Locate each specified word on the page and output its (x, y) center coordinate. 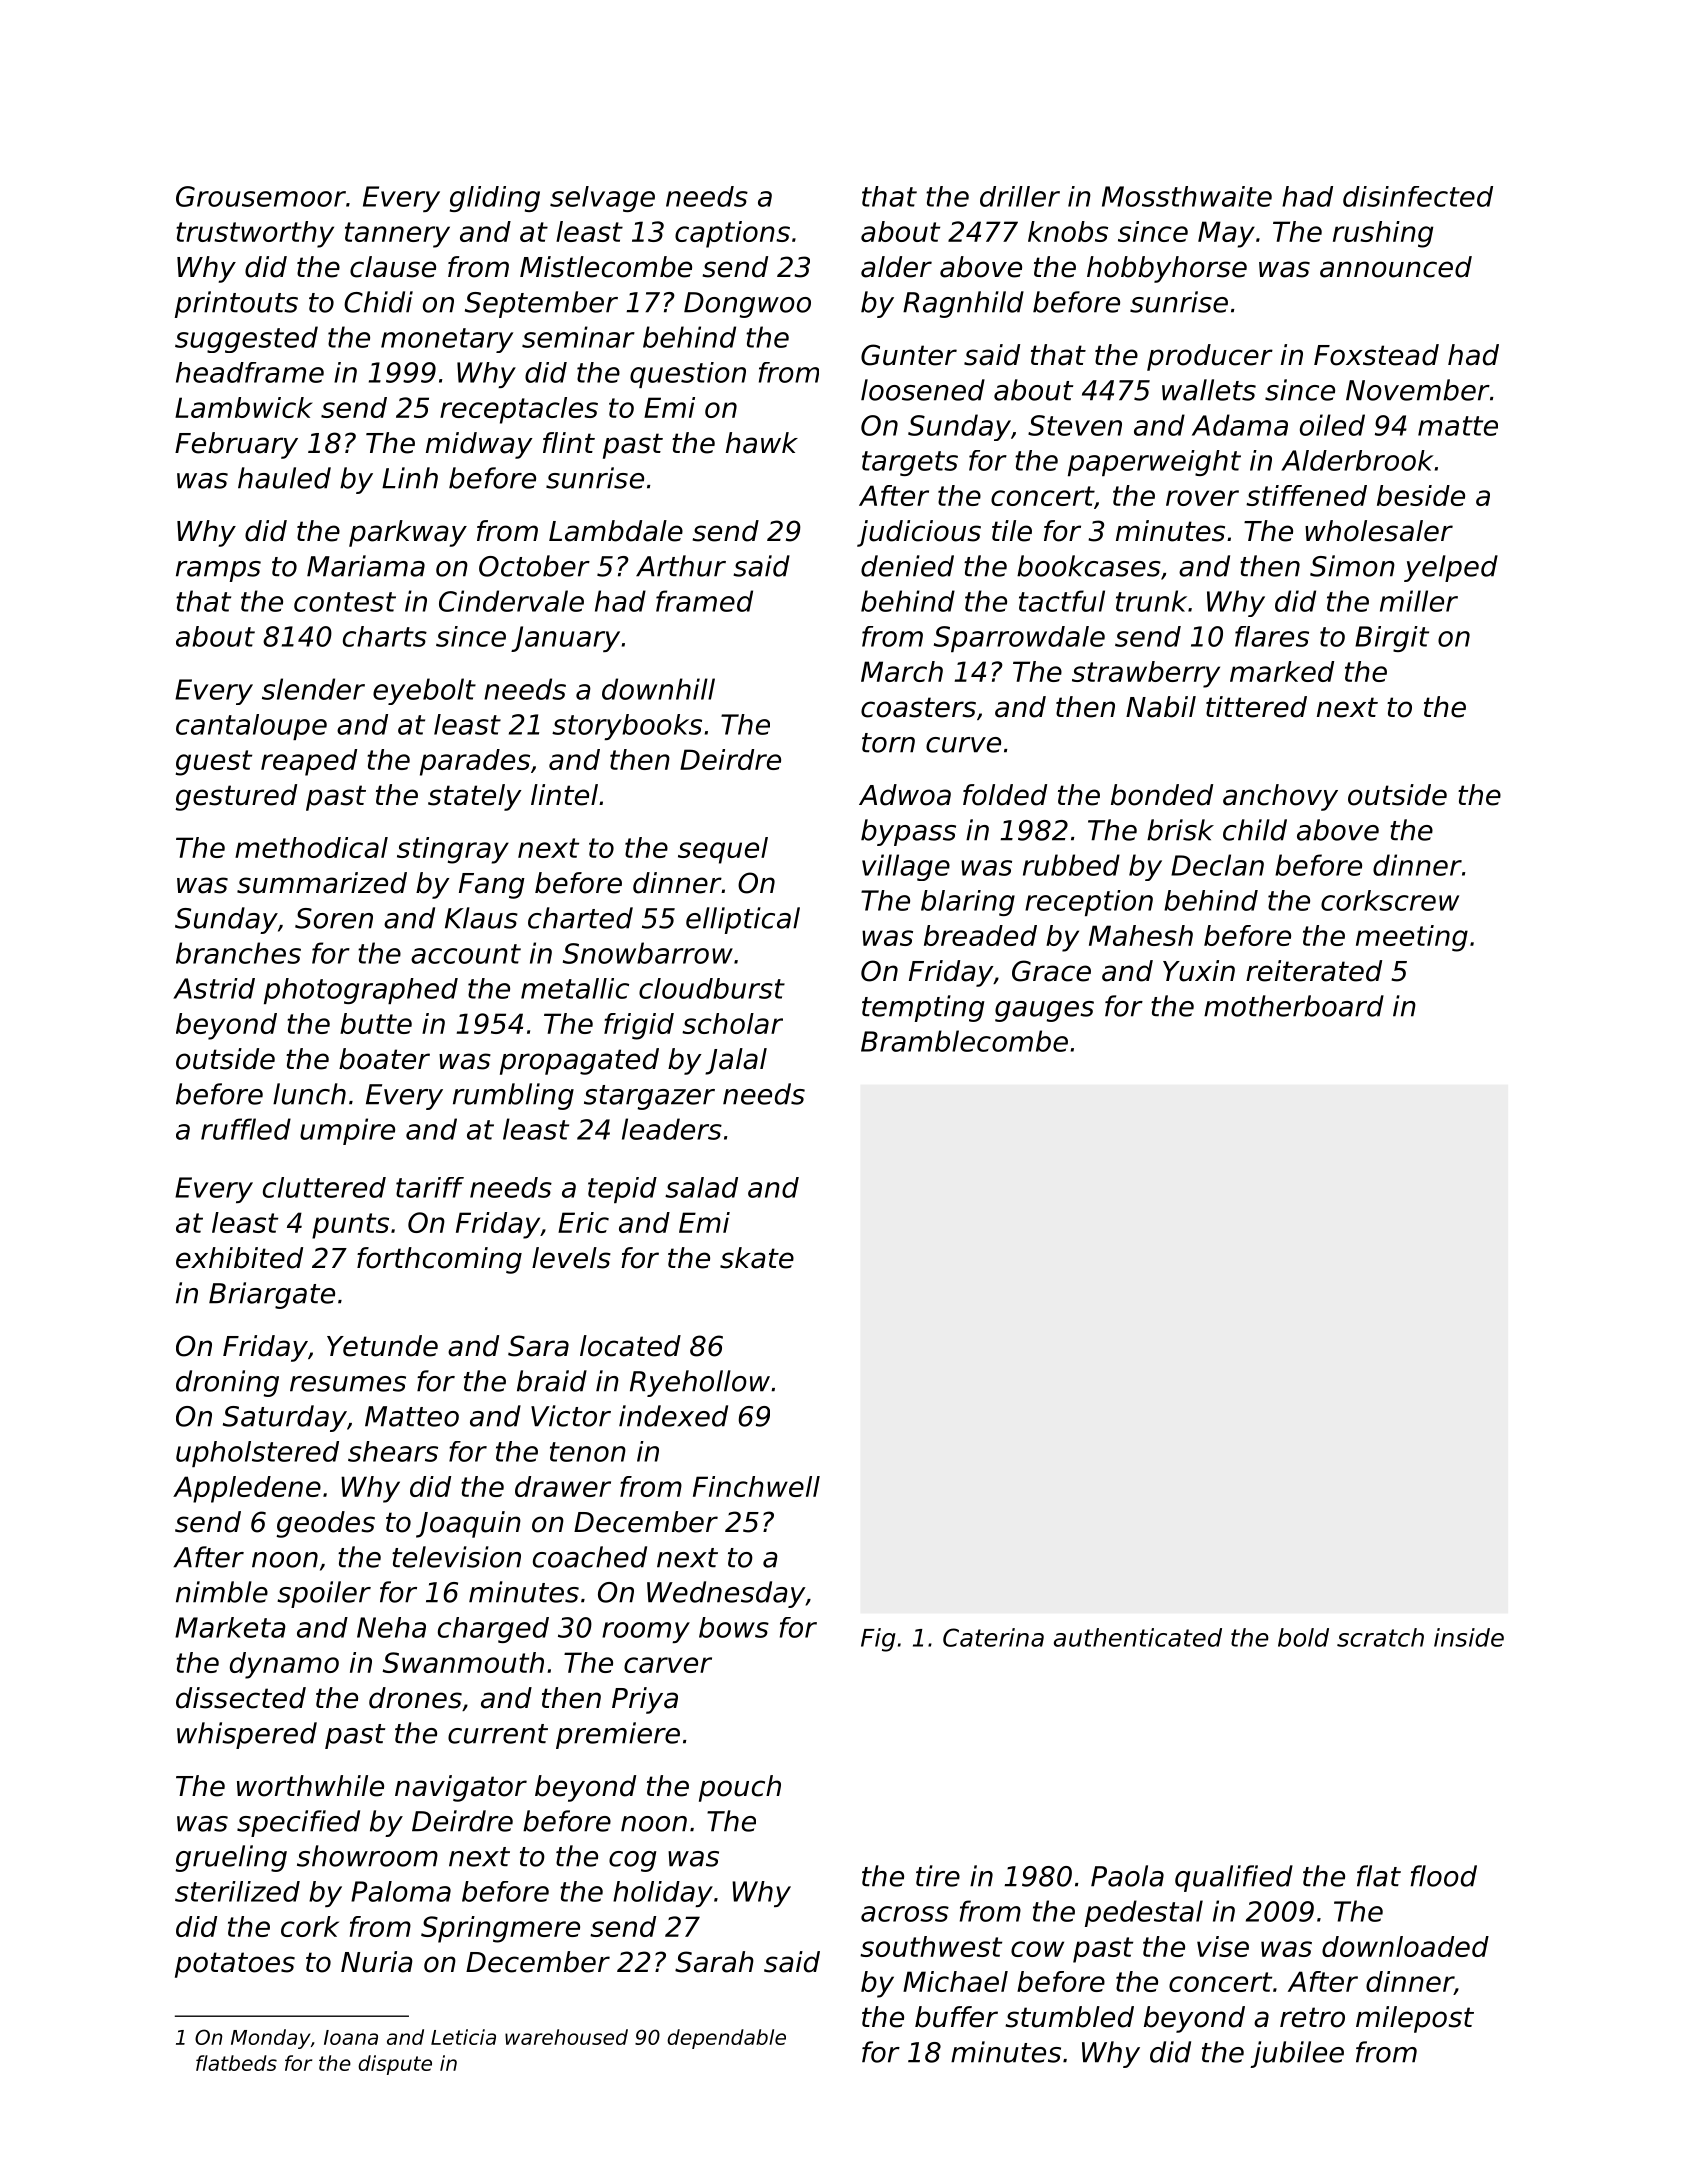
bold (1303, 1637)
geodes (325, 1524)
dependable (726, 2039)
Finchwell (756, 1486)
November (1418, 390)
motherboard (1294, 1006)
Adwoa (905, 795)
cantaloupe (251, 727)
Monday (270, 2039)
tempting (923, 1008)
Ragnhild (963, 304)
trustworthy (255, 234)
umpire (347, 1131)
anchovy (1280, 797)
